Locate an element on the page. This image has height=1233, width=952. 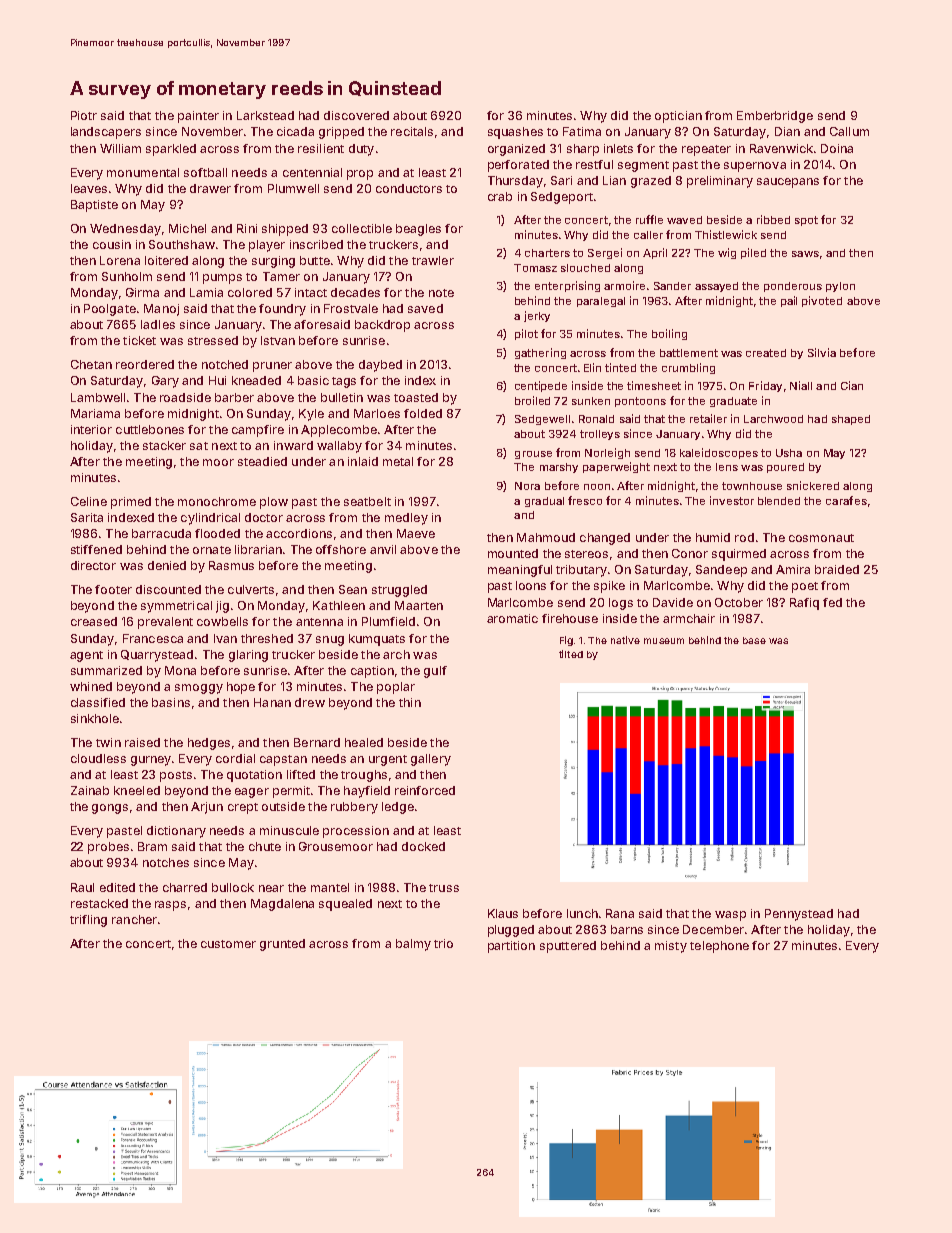
base is located at coordinates (754, 640).
